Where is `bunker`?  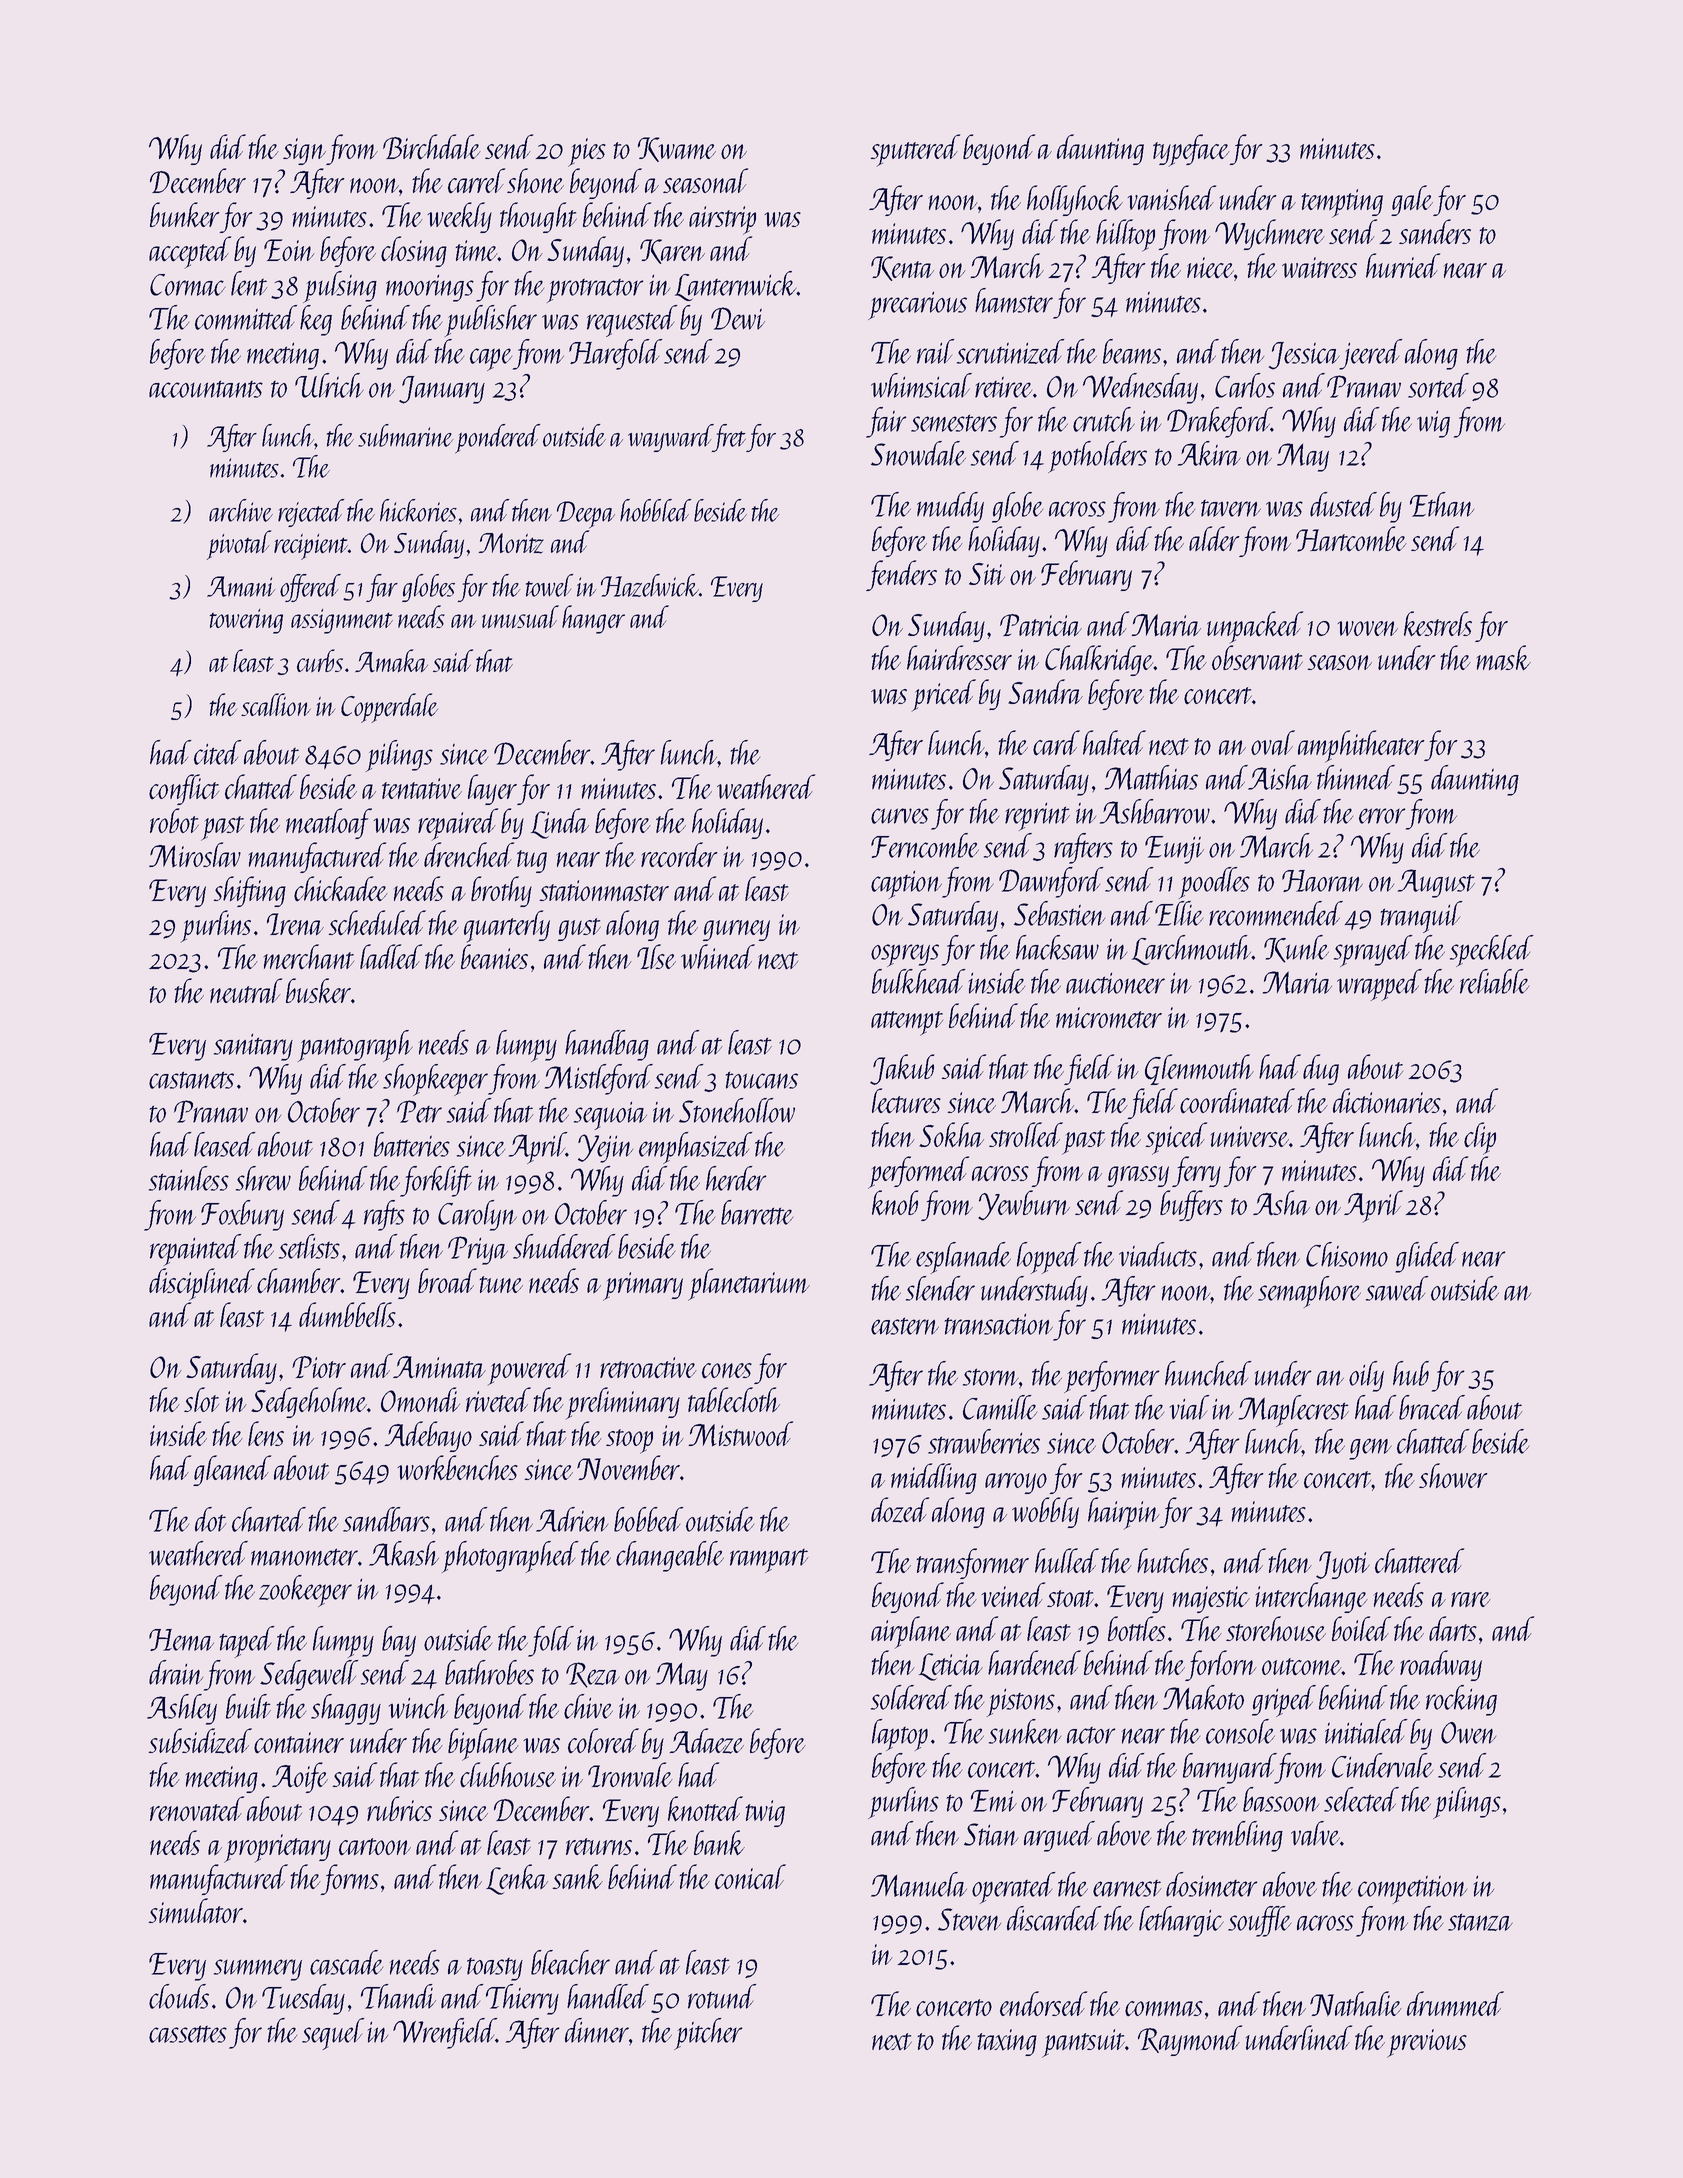 bunker is located at coordinates (185, 214).
